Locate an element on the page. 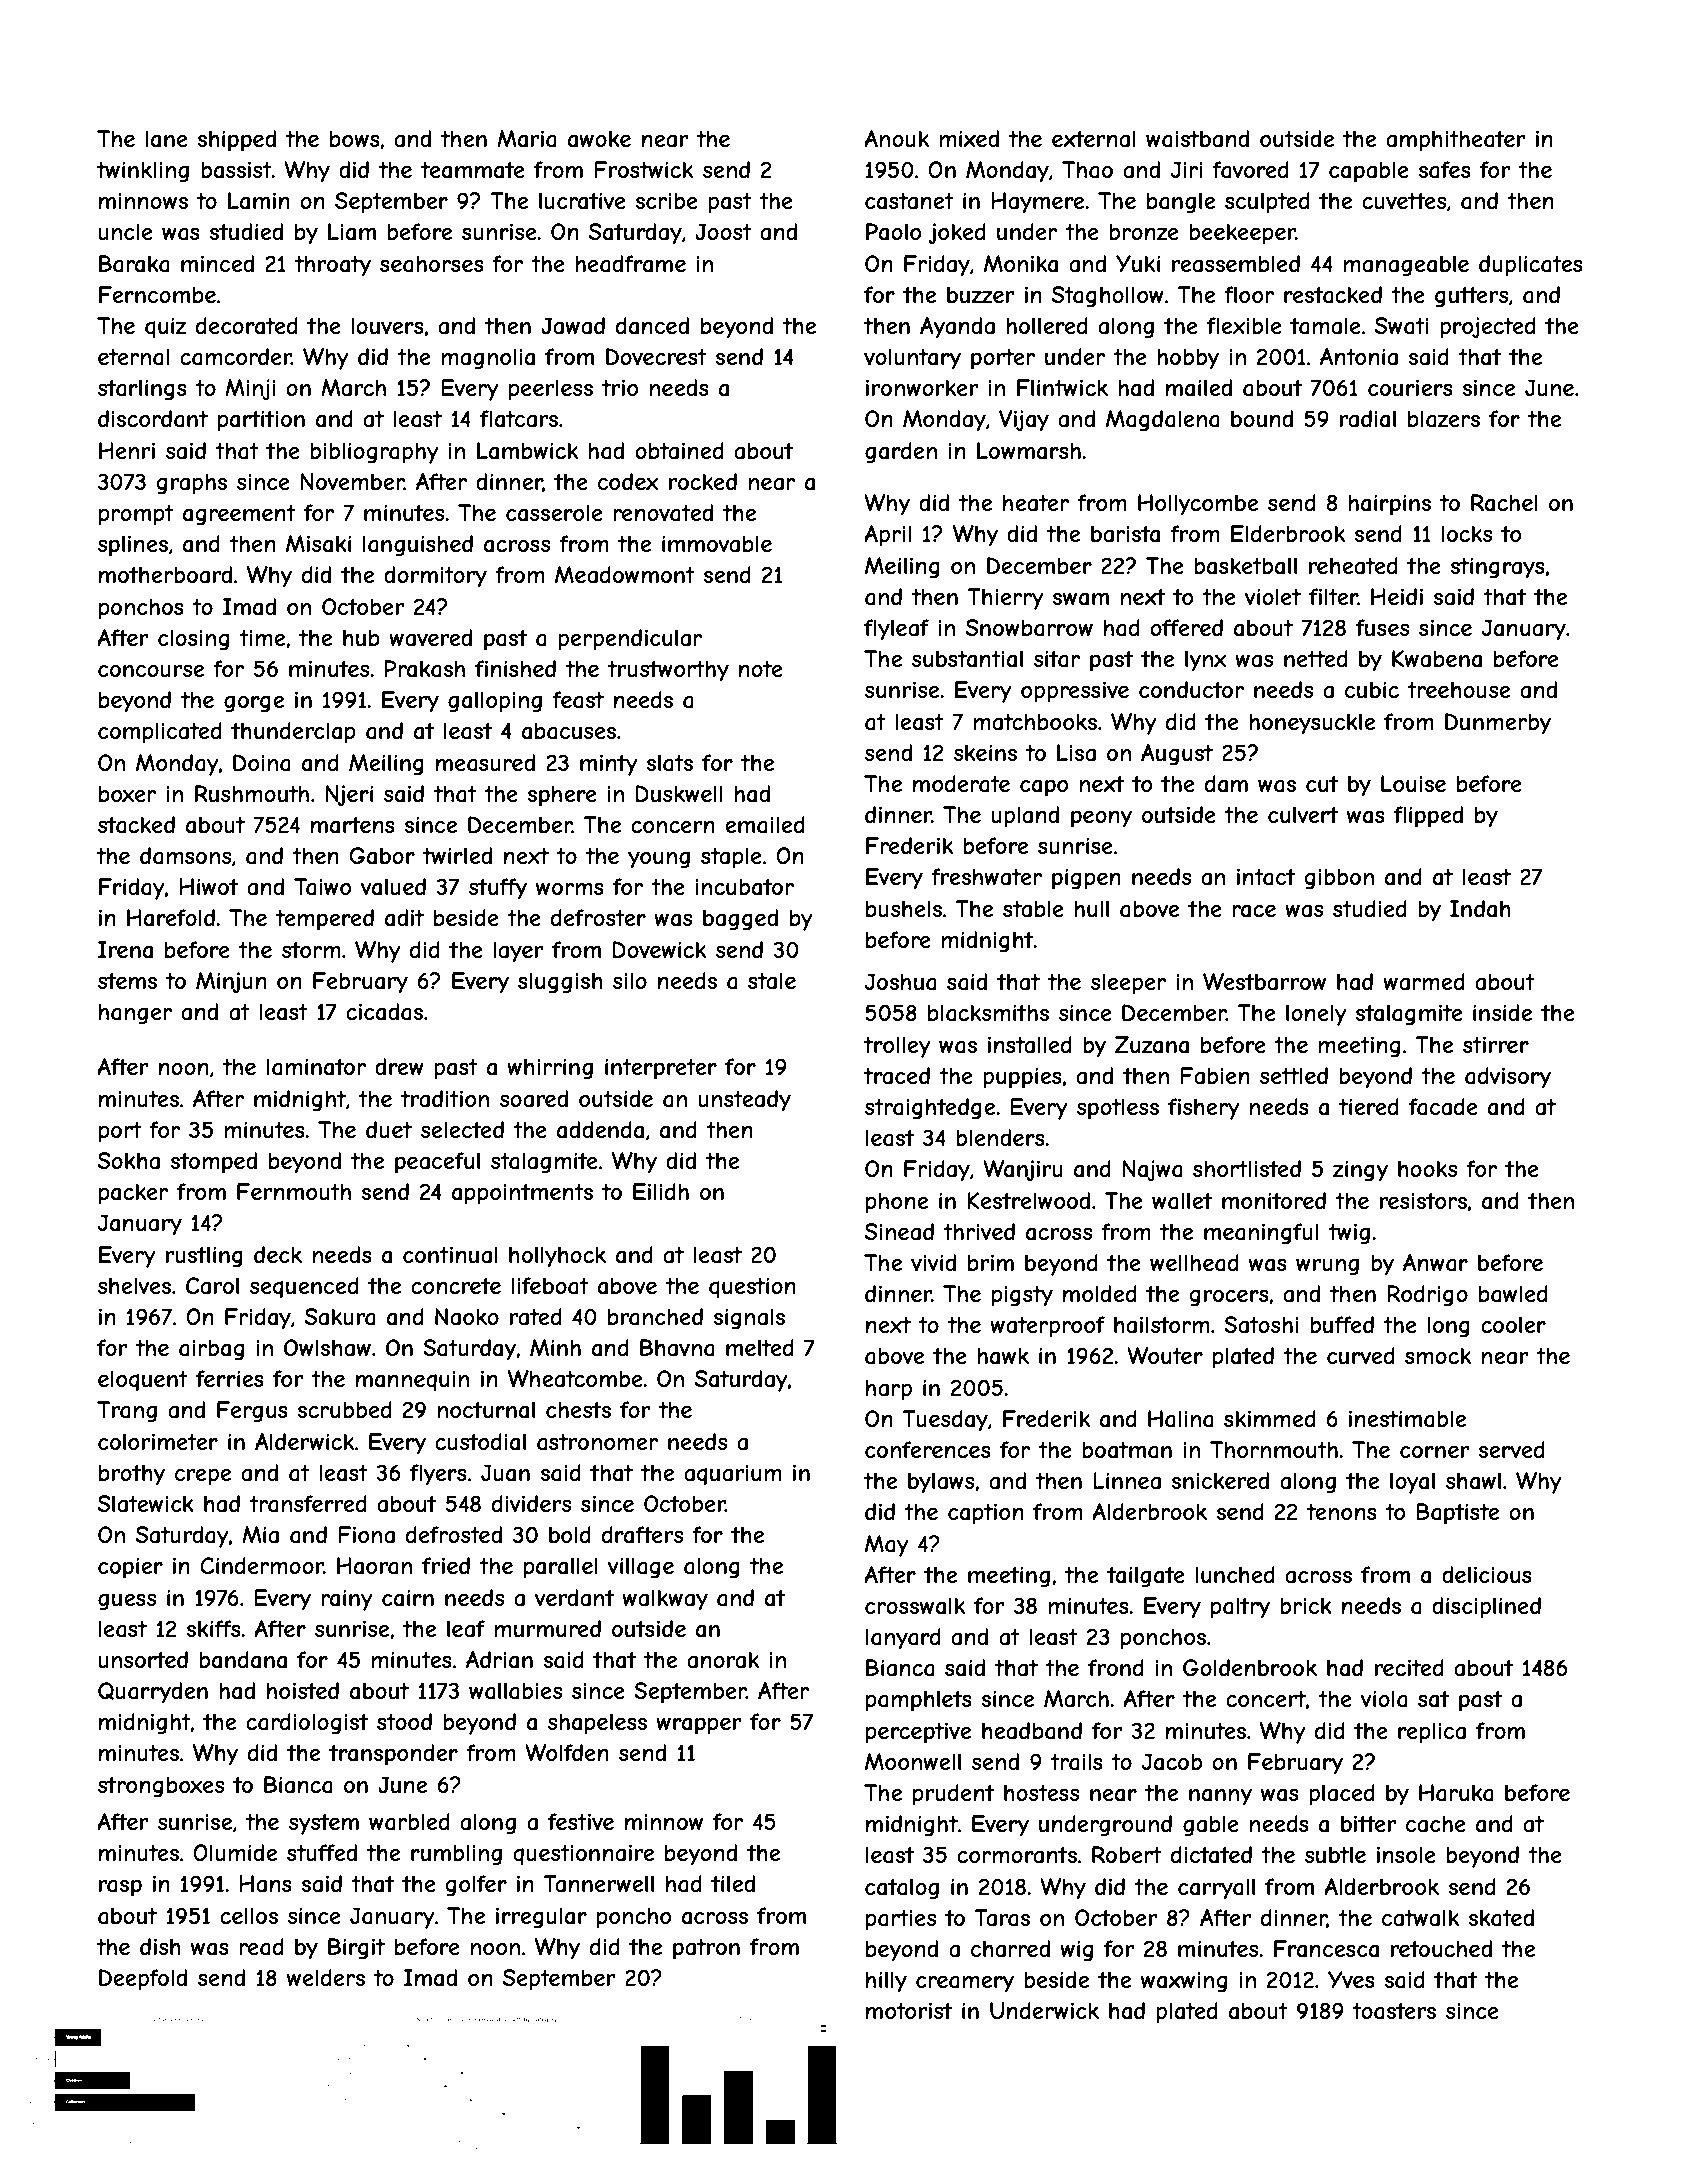 The height and width of the image is (2178, 1683). safes is located at coordinates (1444, 170).
